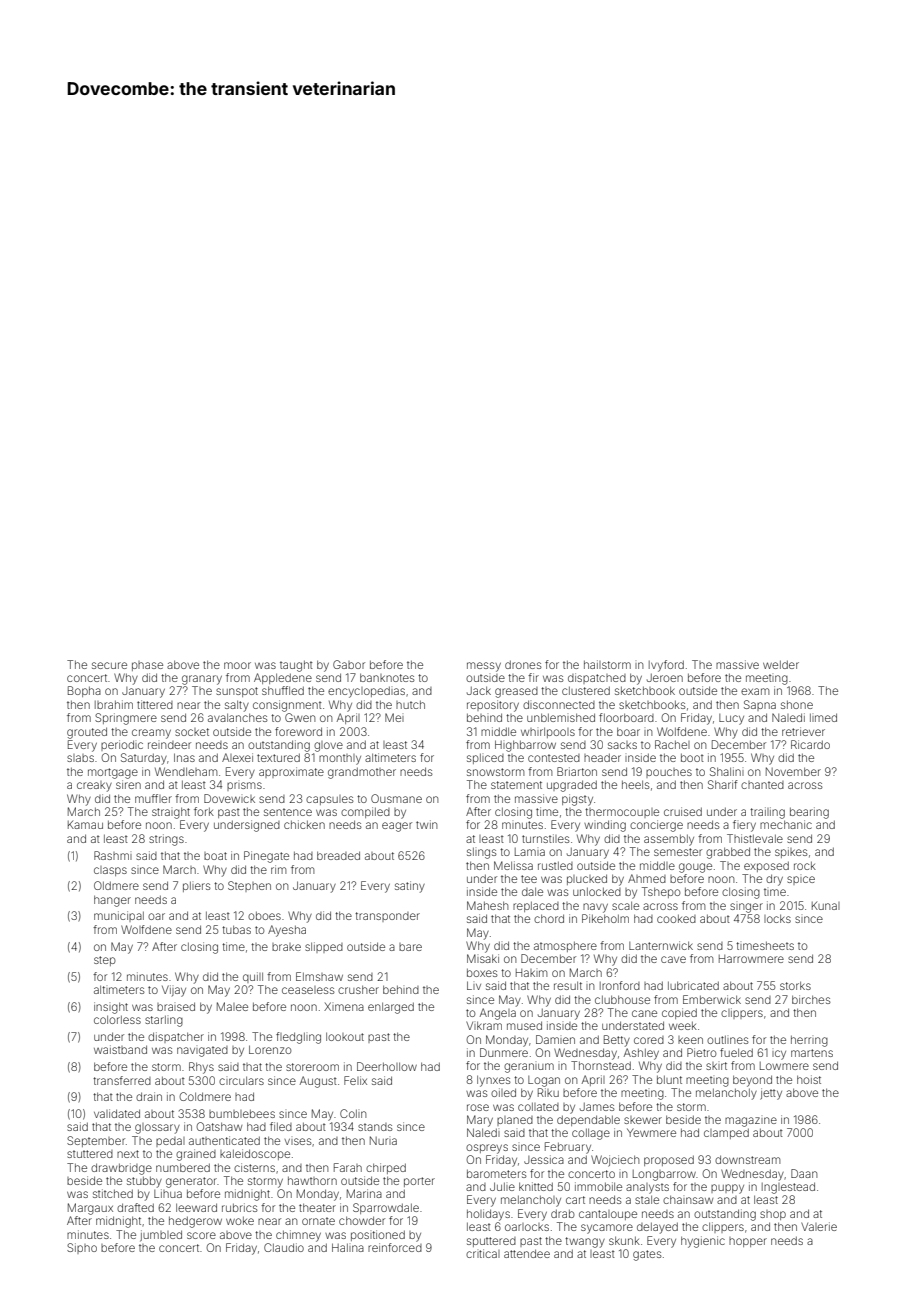 This screenshot has width=908, height=1316. Describe the element at coordinates (669, 840) in the screenshot. I see `assembly` at that location.
